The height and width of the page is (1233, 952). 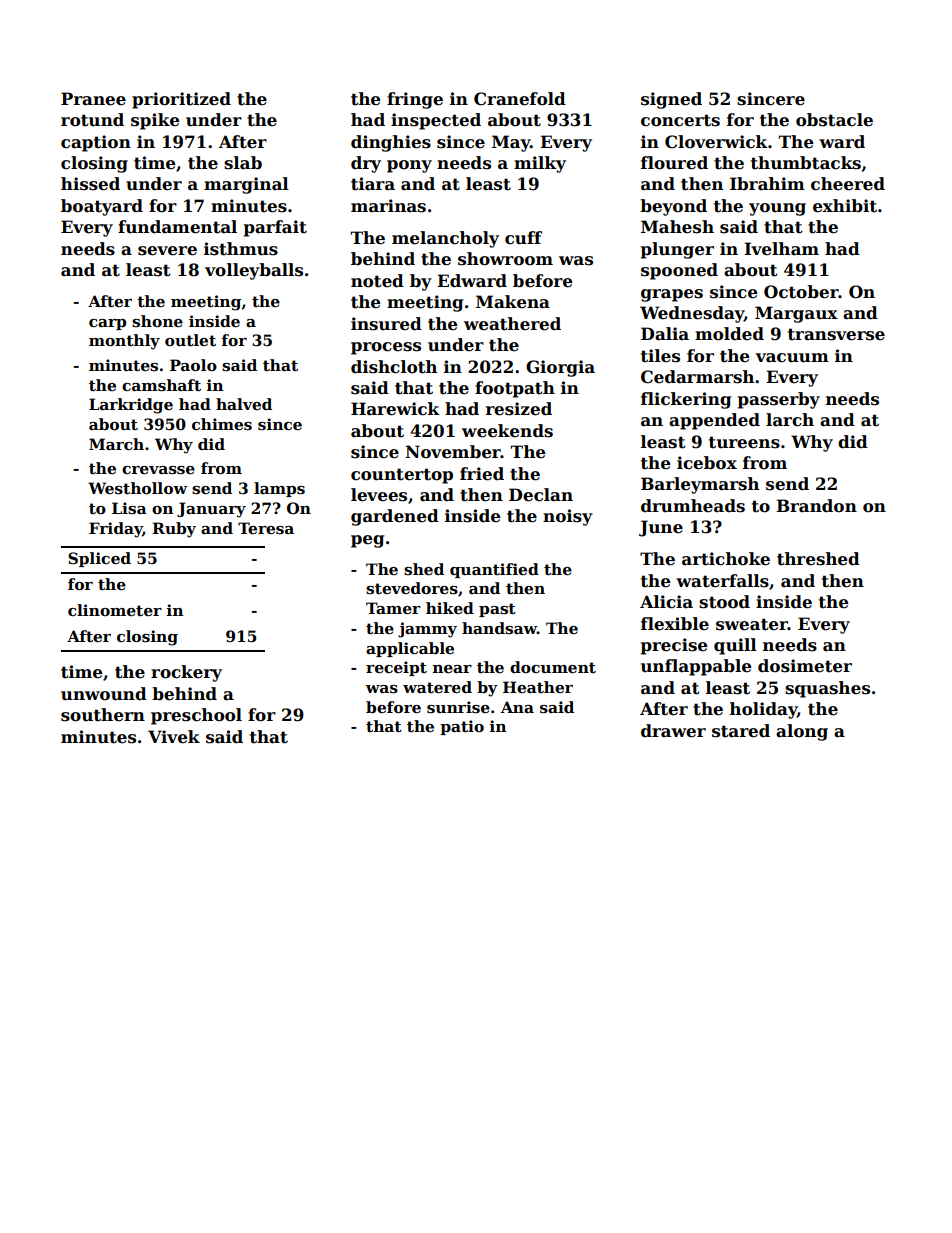 What do you see at coordinates (174, 737) in the page?
I see `Vivek` at bounding box center [174, 737].
